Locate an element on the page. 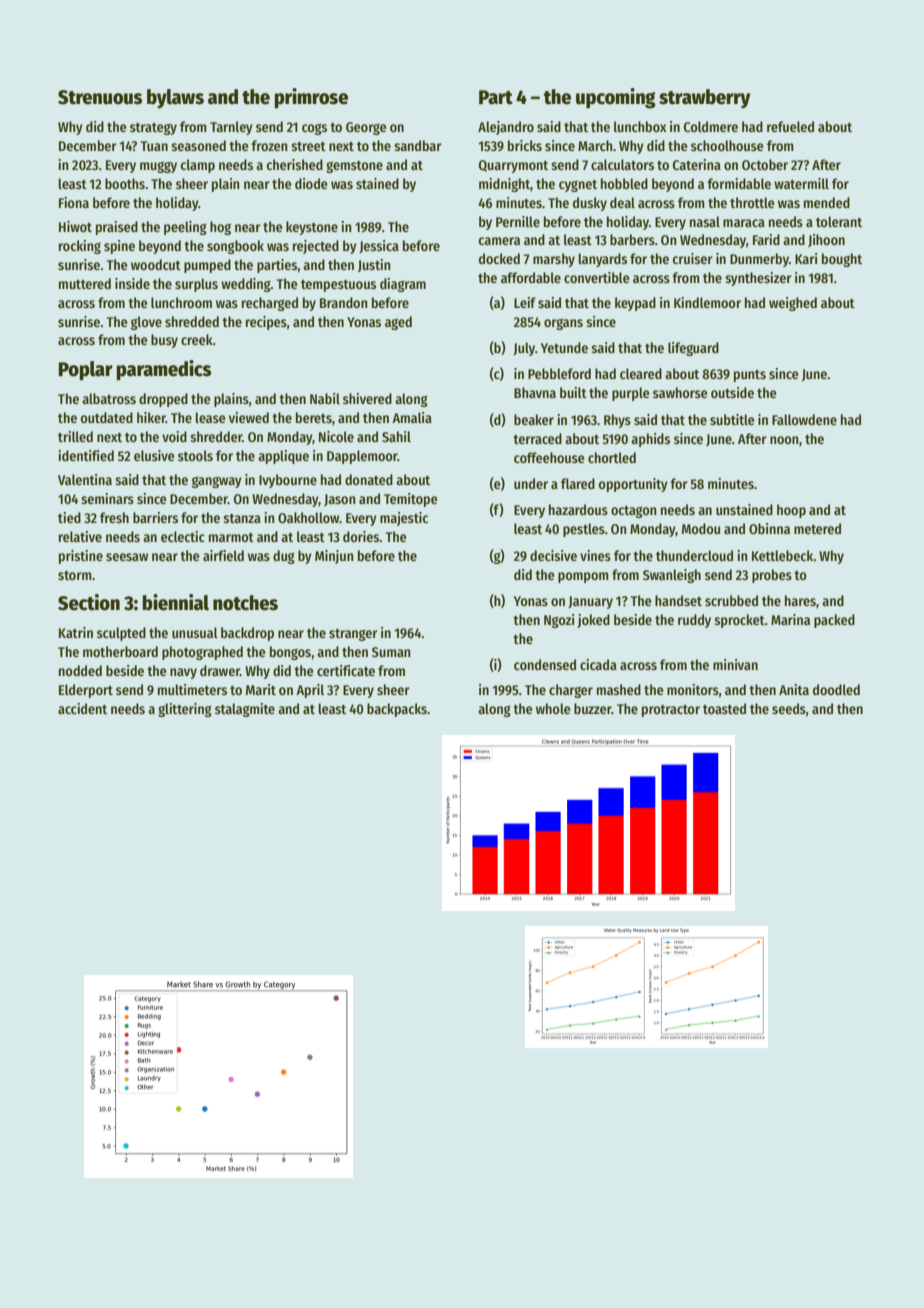 The width and height of the image is (924, 1308). deal is located at coordinates (622, 202).
